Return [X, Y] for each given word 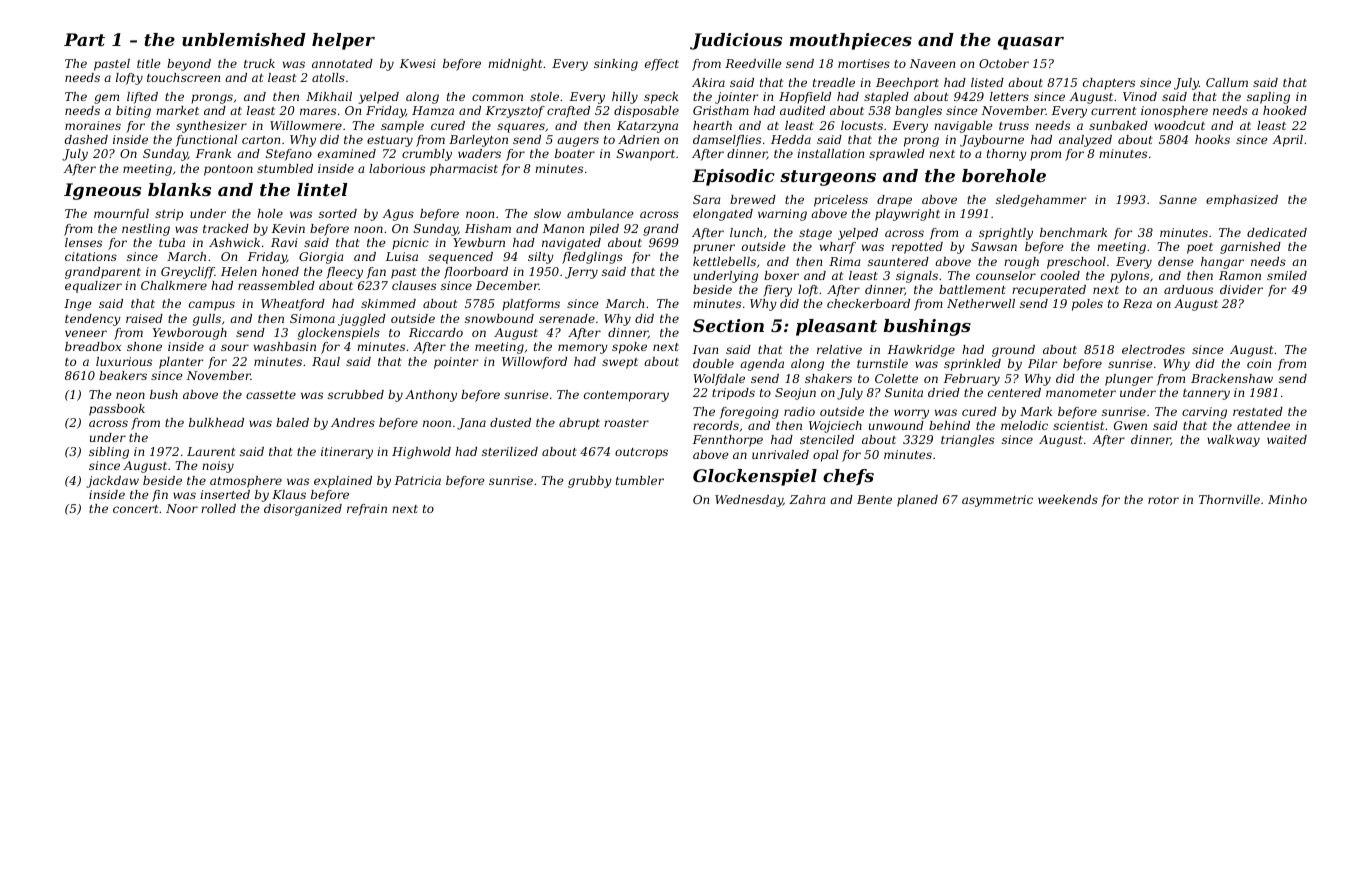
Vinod [1140, 96]
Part [84, 39]
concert [135, 509]
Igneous [102, 191]
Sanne [1178, 199]
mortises [864, 63]
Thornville [1229, 499]
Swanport [646, 155]
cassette [271, 395]
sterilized [510, 451]
